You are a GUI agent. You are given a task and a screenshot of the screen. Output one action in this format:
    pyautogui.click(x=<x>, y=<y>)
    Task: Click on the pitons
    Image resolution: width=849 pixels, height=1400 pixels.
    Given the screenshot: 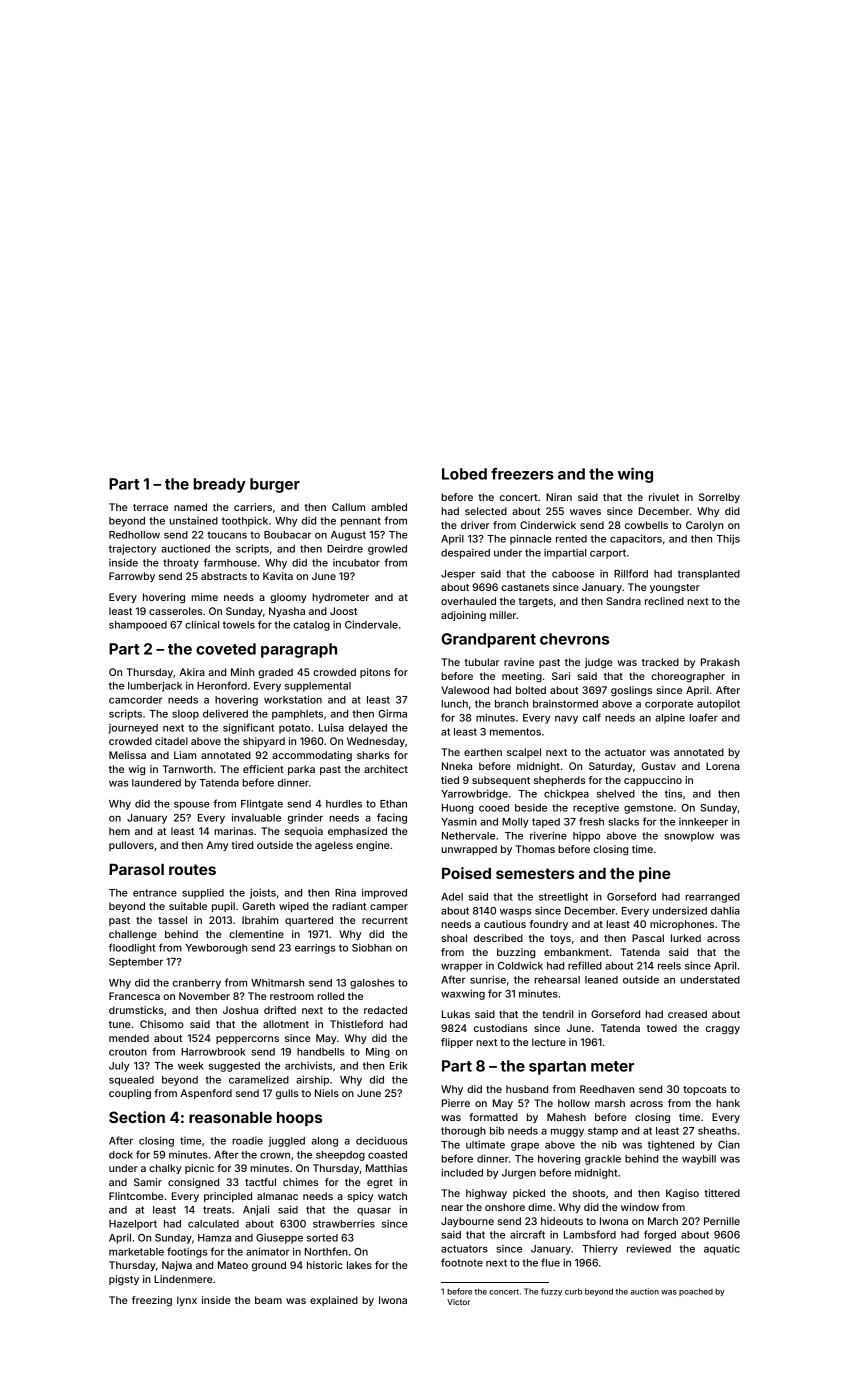 What is the action you would take?
    pyautogui.click(x=375, y=673)
